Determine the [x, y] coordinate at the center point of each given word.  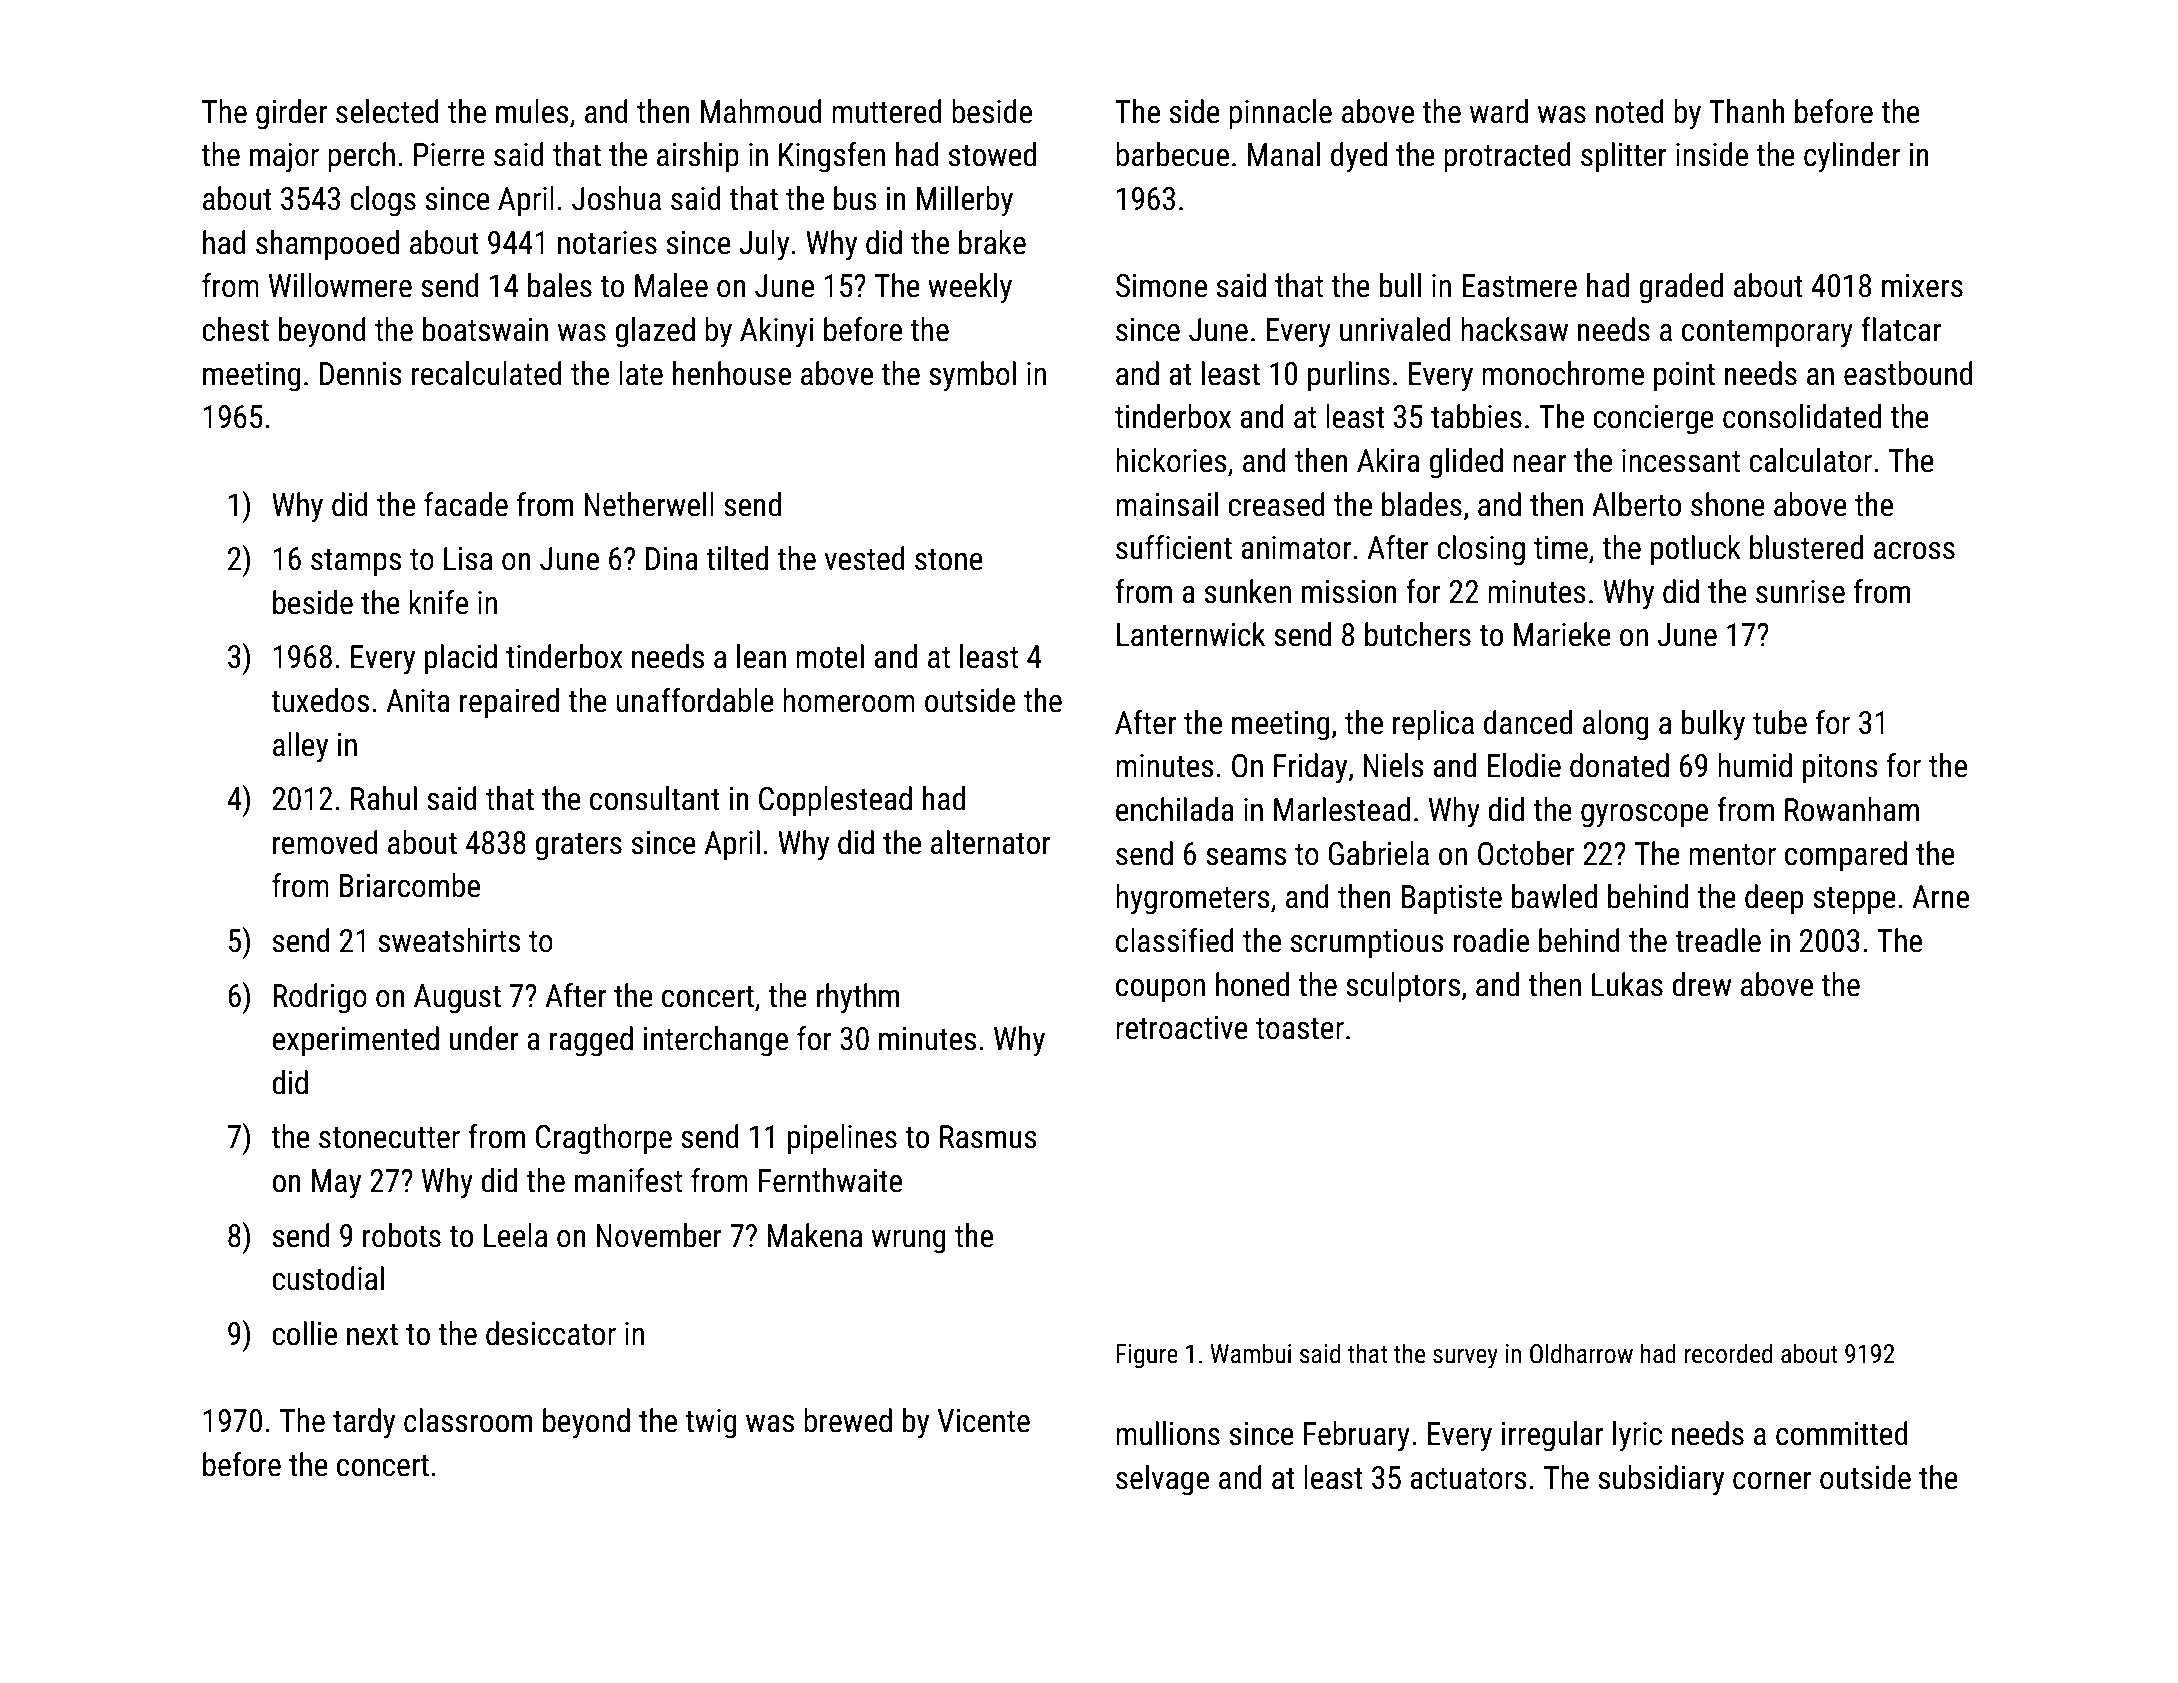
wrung [909, 1242]
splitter [1624, 157]
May [336, 1184]
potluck [1696, 550]
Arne [1940, 897]
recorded [1728, 1353]
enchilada [1175, 809]
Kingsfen [832, 157]
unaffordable [695, 700]
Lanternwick [1191, 634]
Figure [1147, 1356]
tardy [364, 1423]
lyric [1637, 1436]
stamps [356, 563]
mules [532, 111]
